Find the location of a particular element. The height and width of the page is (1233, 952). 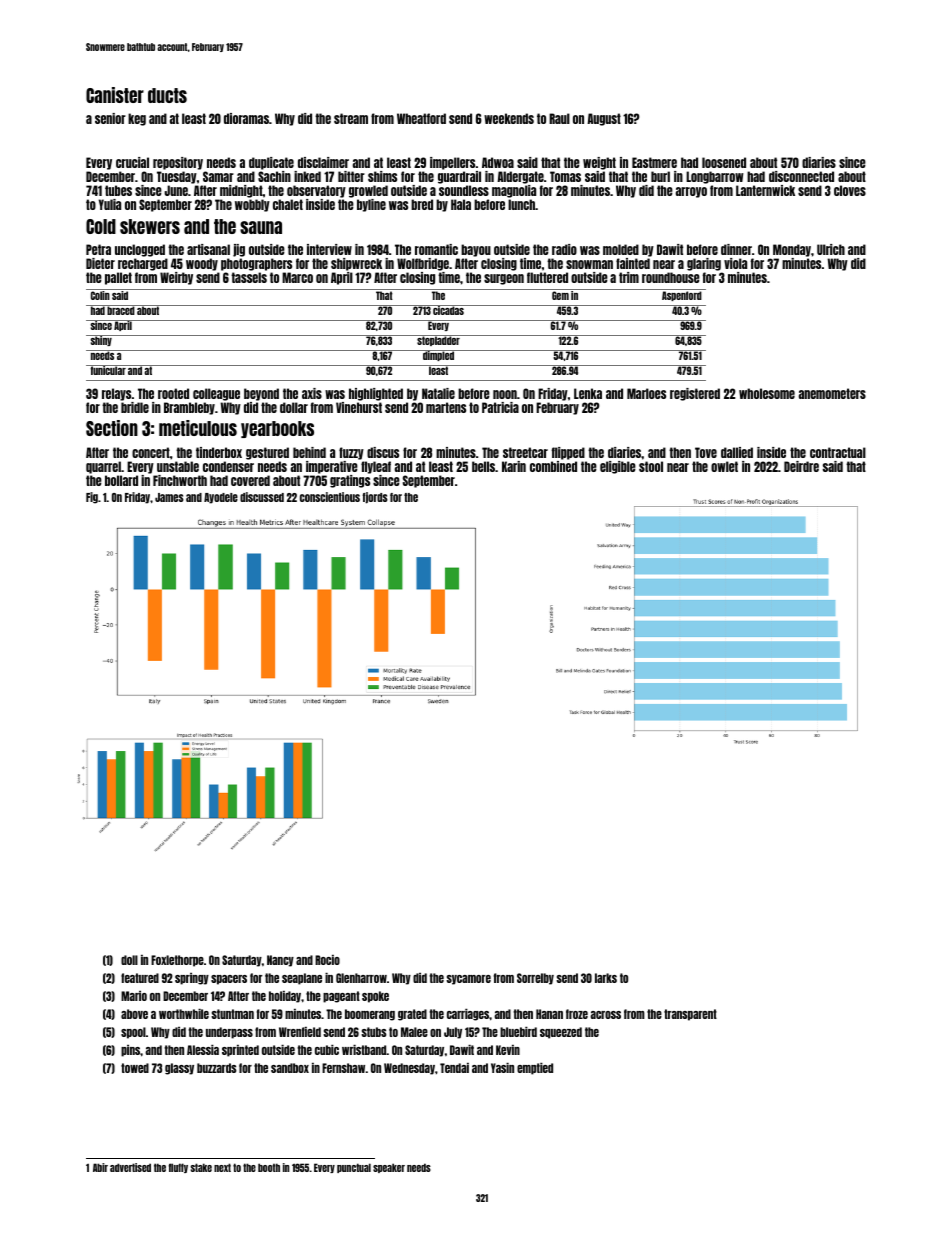

Ayodele is located at coordinates (221, 498).
